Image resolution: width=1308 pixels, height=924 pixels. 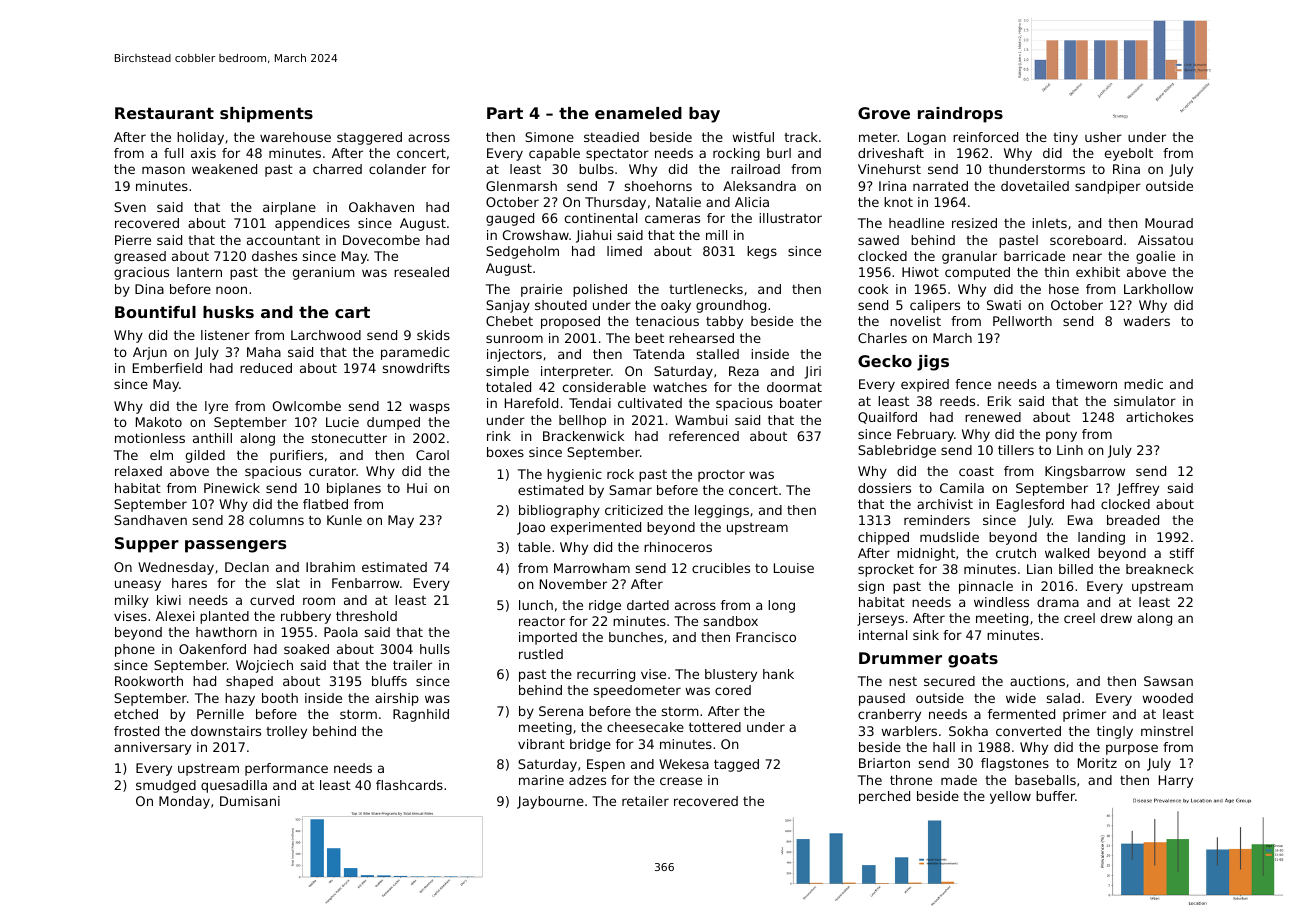 What do you see at coordinates (1115, 732) in the image?
I see `tingly` at bounding box center [1115, 732].
